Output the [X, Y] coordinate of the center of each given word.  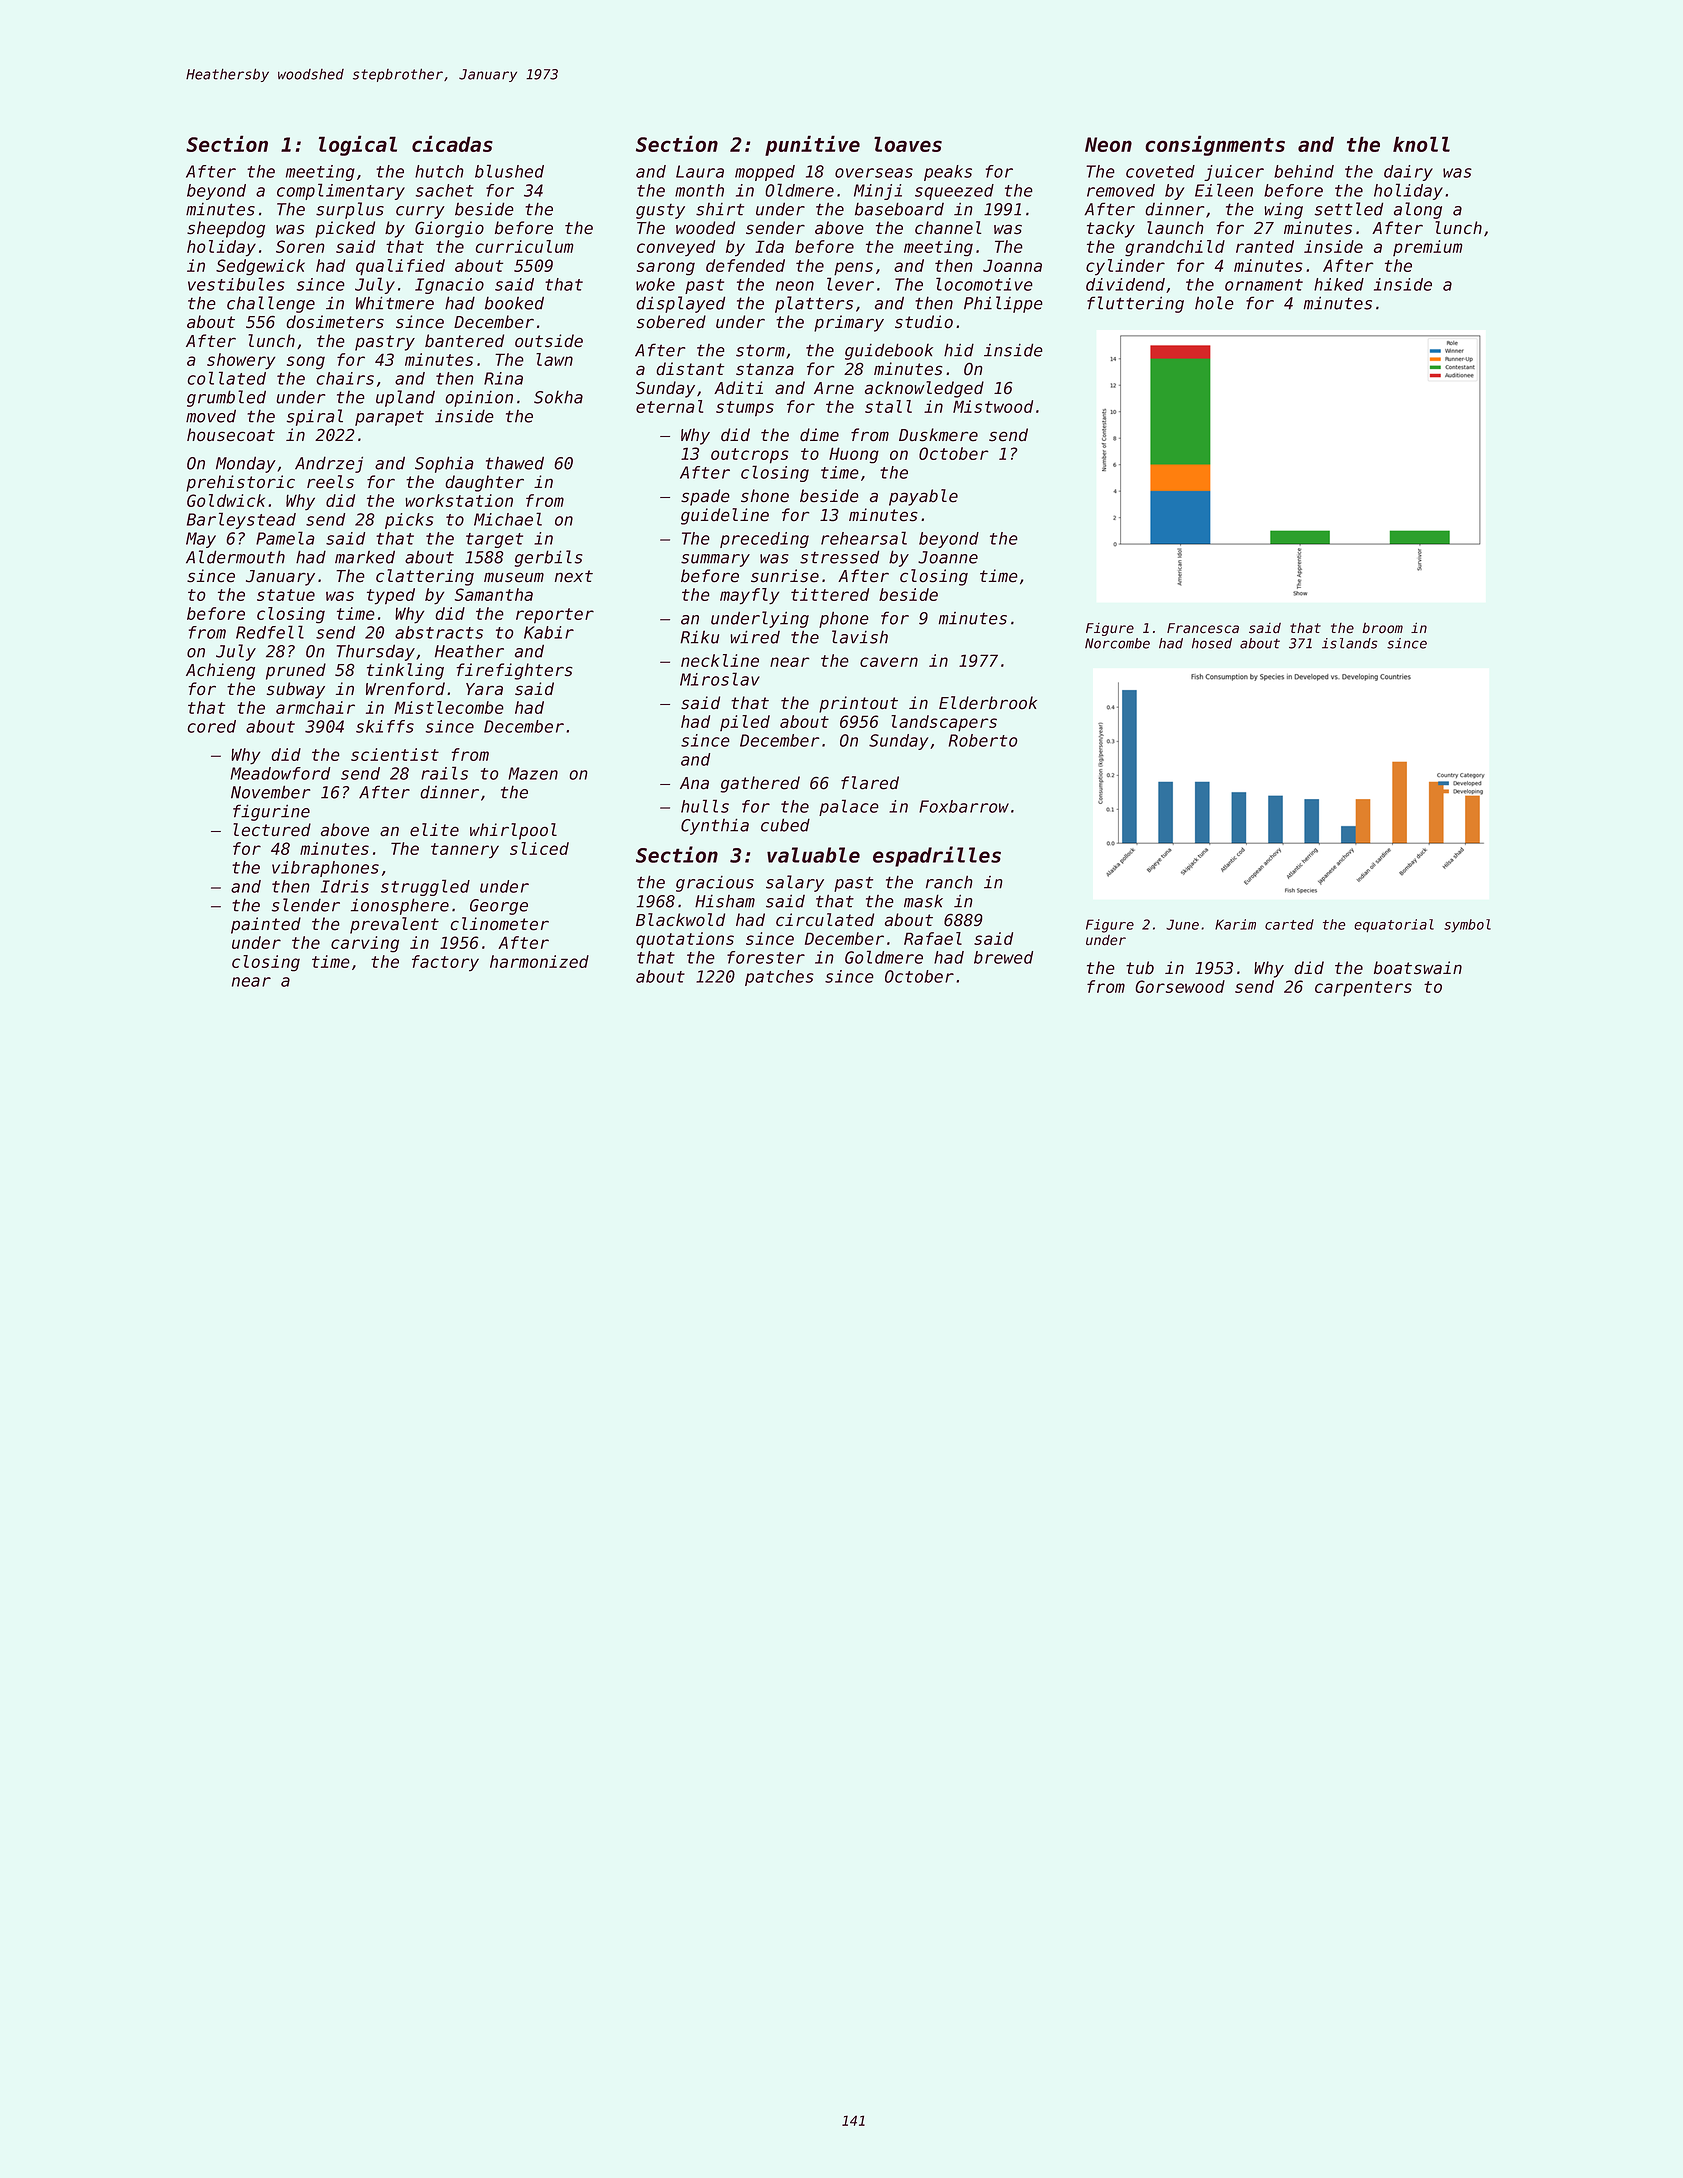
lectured [272, 830]
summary [715, 560]
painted [266, 925]
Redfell [270, 632]
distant [690, 369]
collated [226, 378]
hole [1214, 303]
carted [1289, 924]
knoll [1421, 144]
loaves [908, 144]
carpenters [1363, 989]
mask [923, 901]
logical [358, 145]
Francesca [1203, 628]
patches [779, 978]
